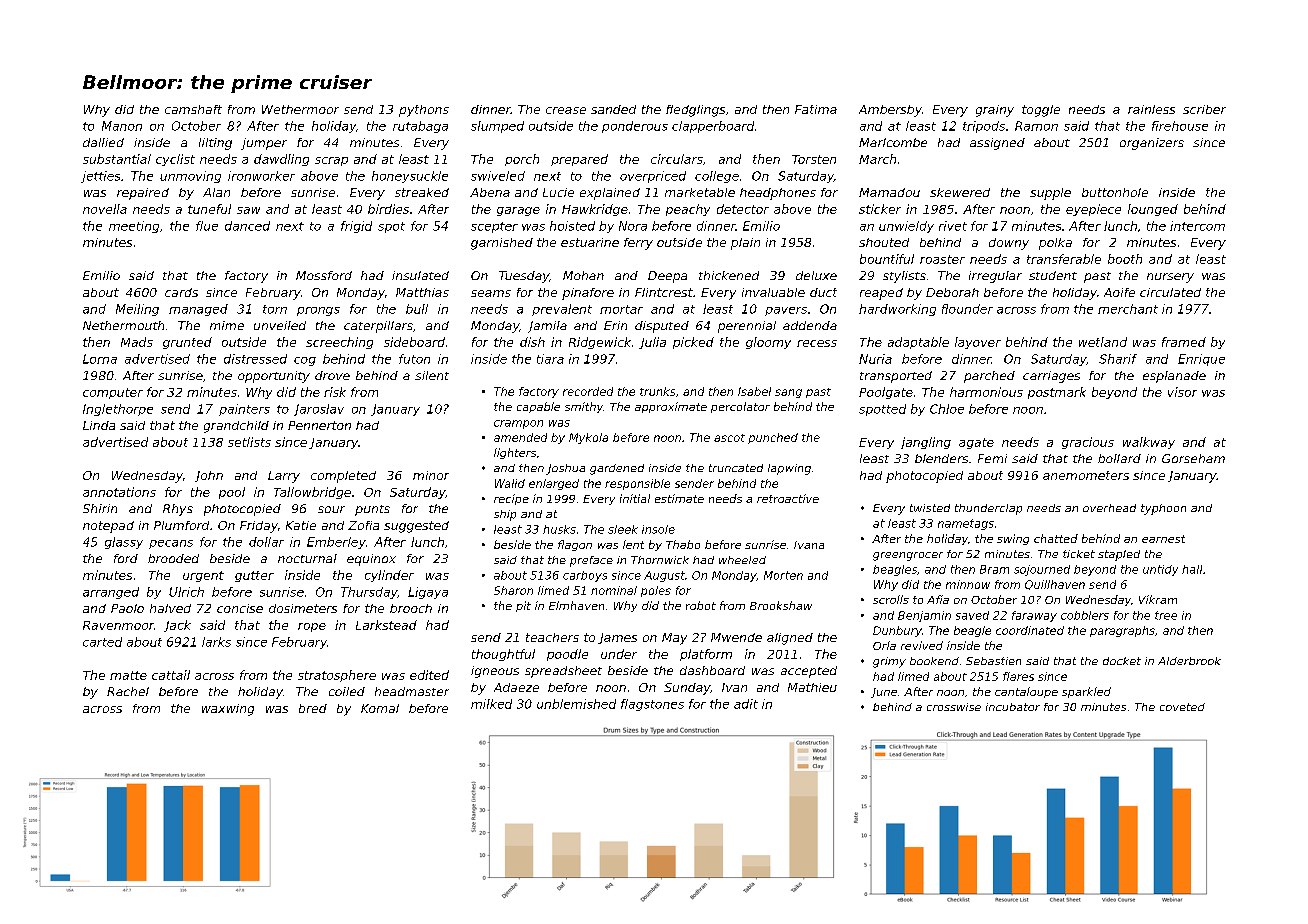 This screenshot has height=924, width=1308. What do you see at coordinates (424, 111) in the screenshot?
I see `pythons` at bounding box center [424, 111].
